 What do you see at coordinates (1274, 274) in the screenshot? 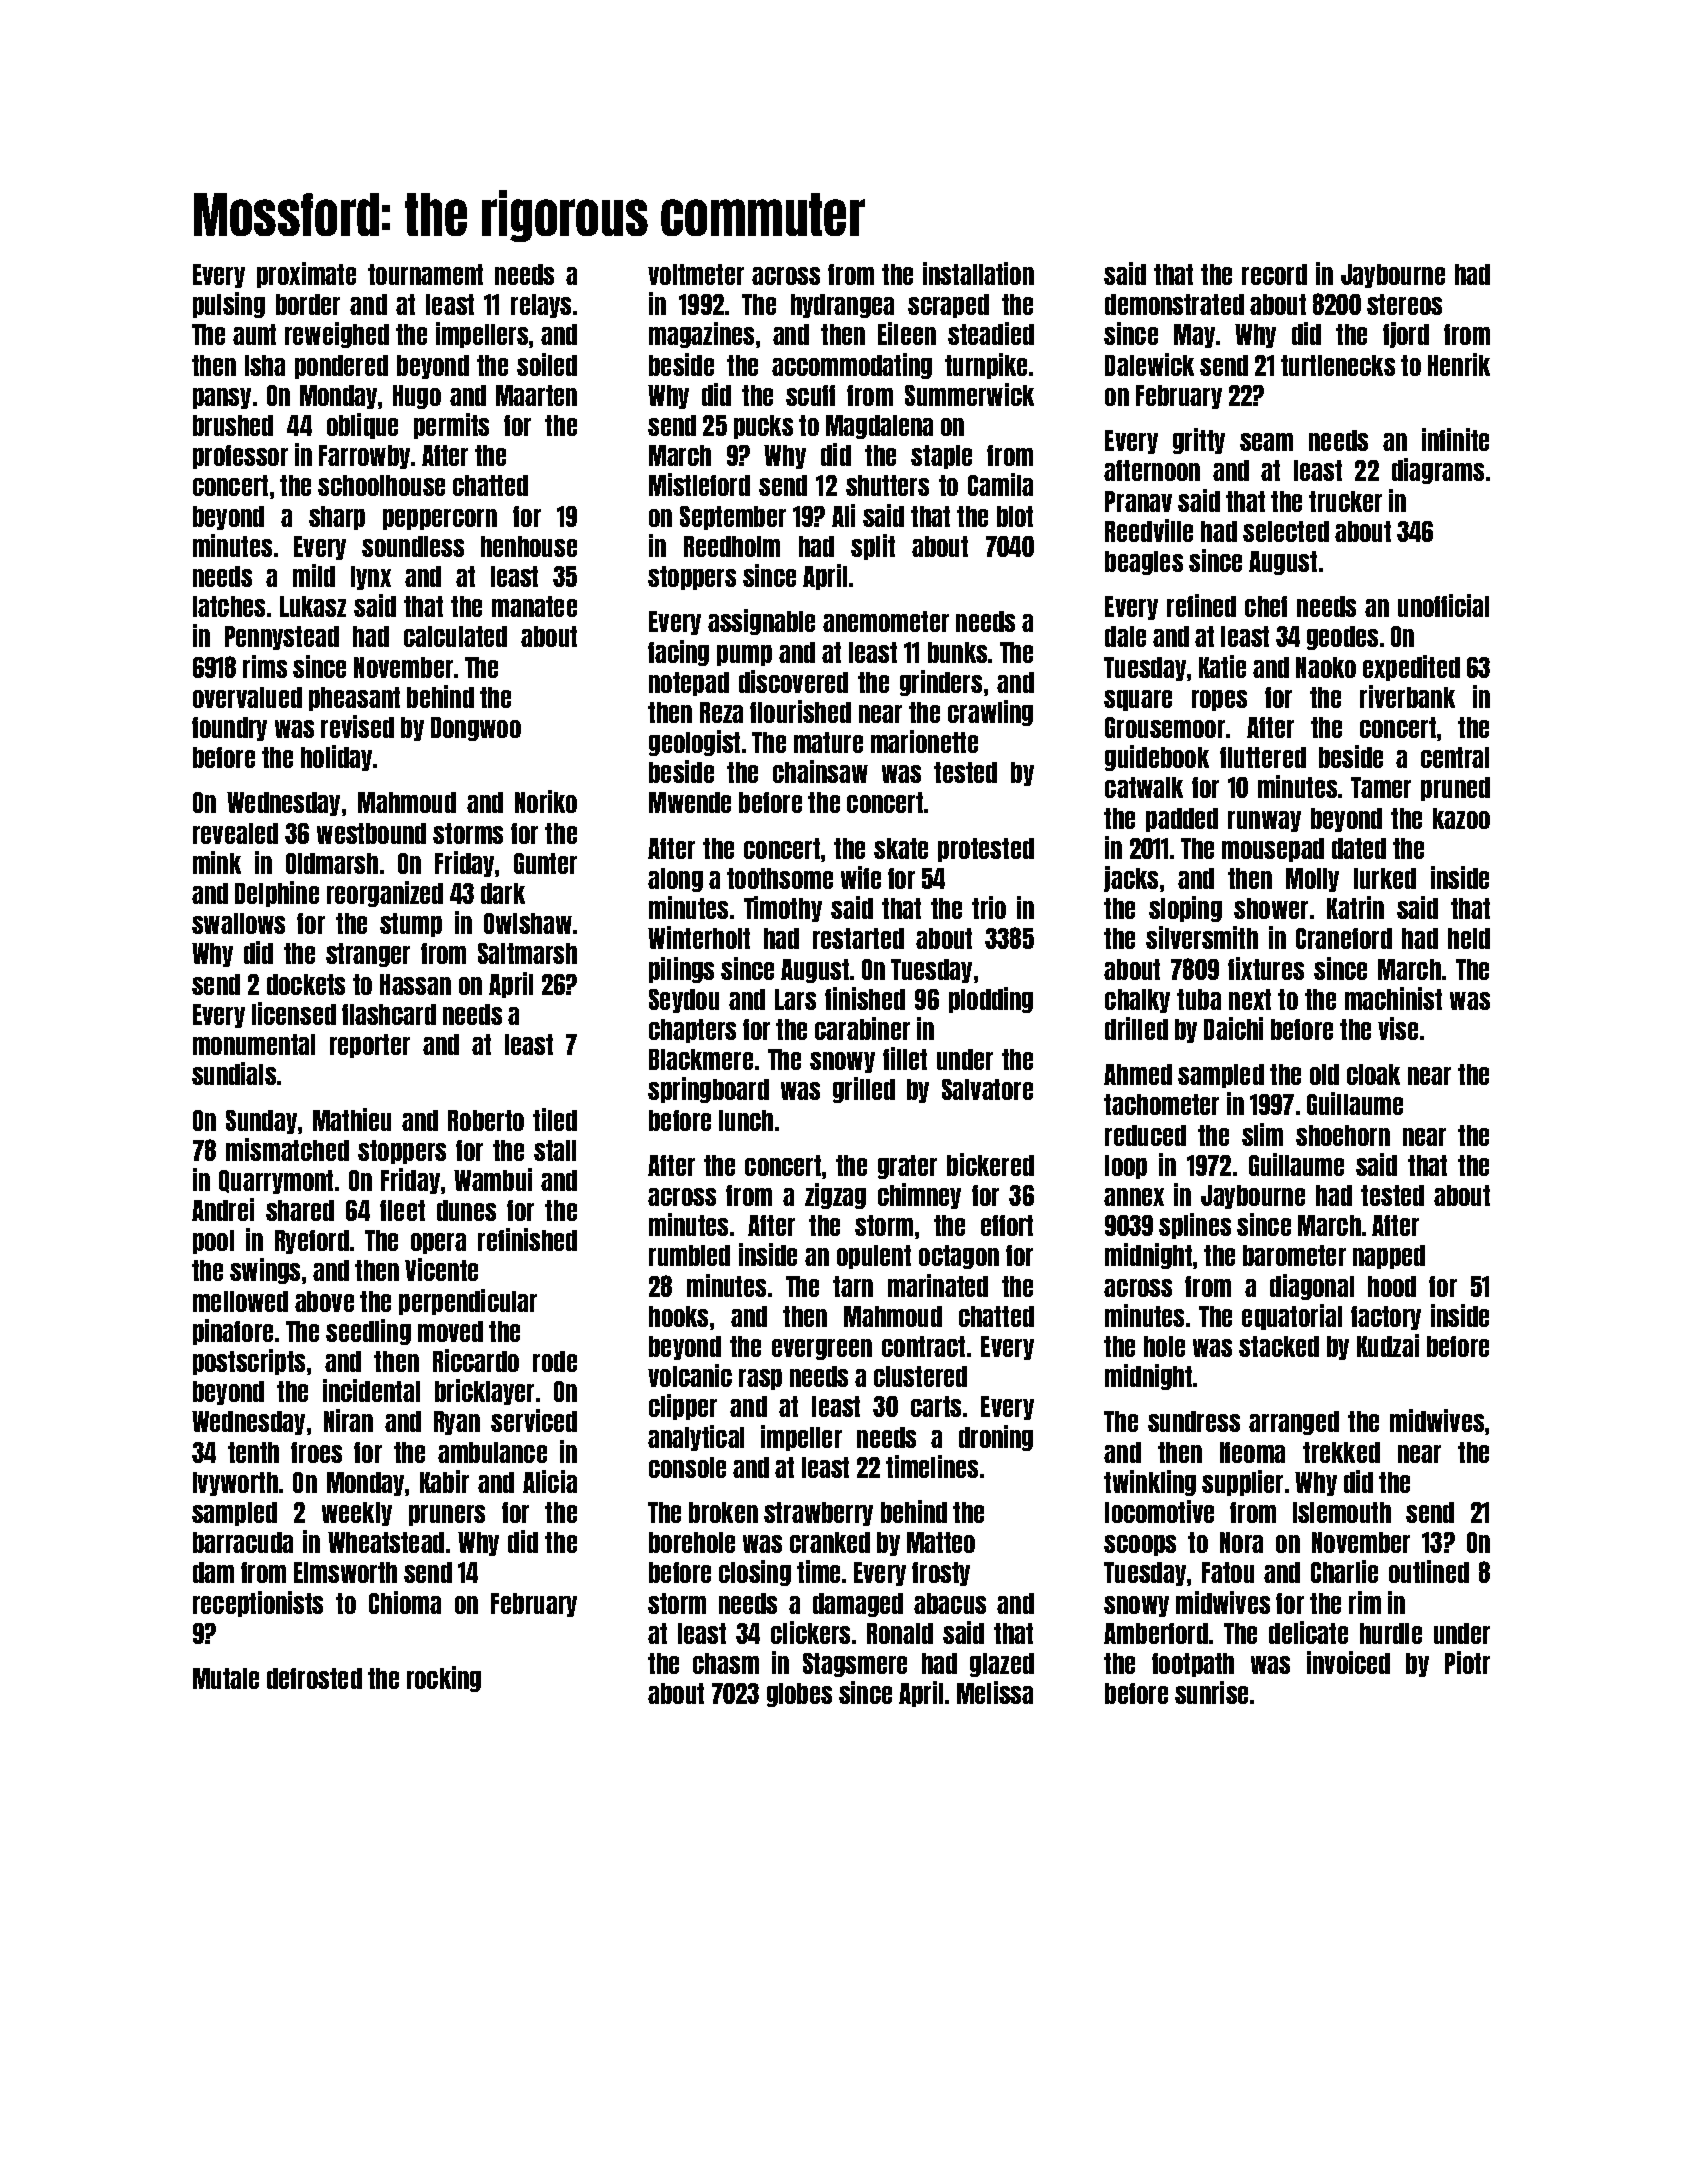
I see `record` at bounding box center [1274, 274].
